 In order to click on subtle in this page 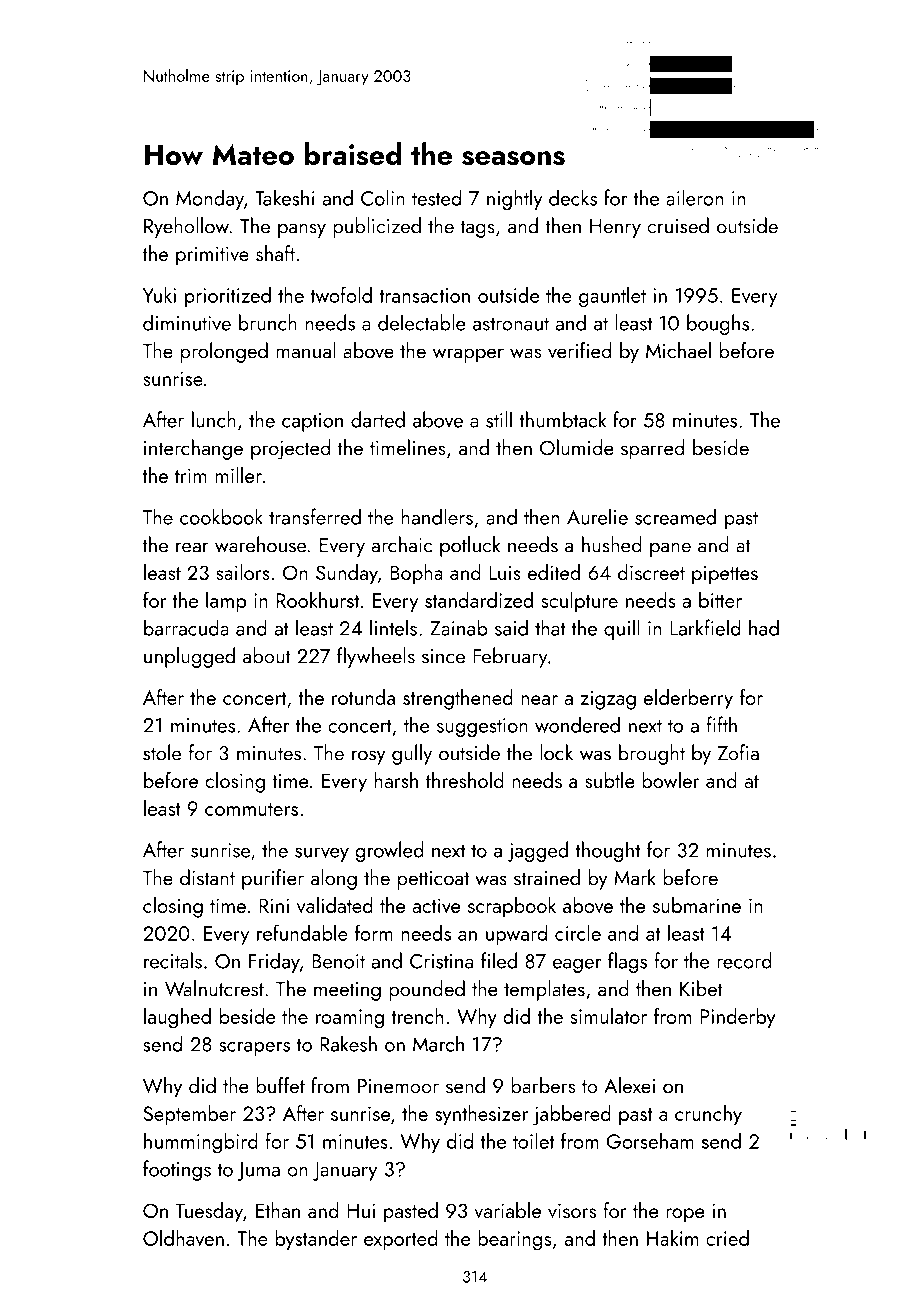, I will do `click(610, 780)`.
